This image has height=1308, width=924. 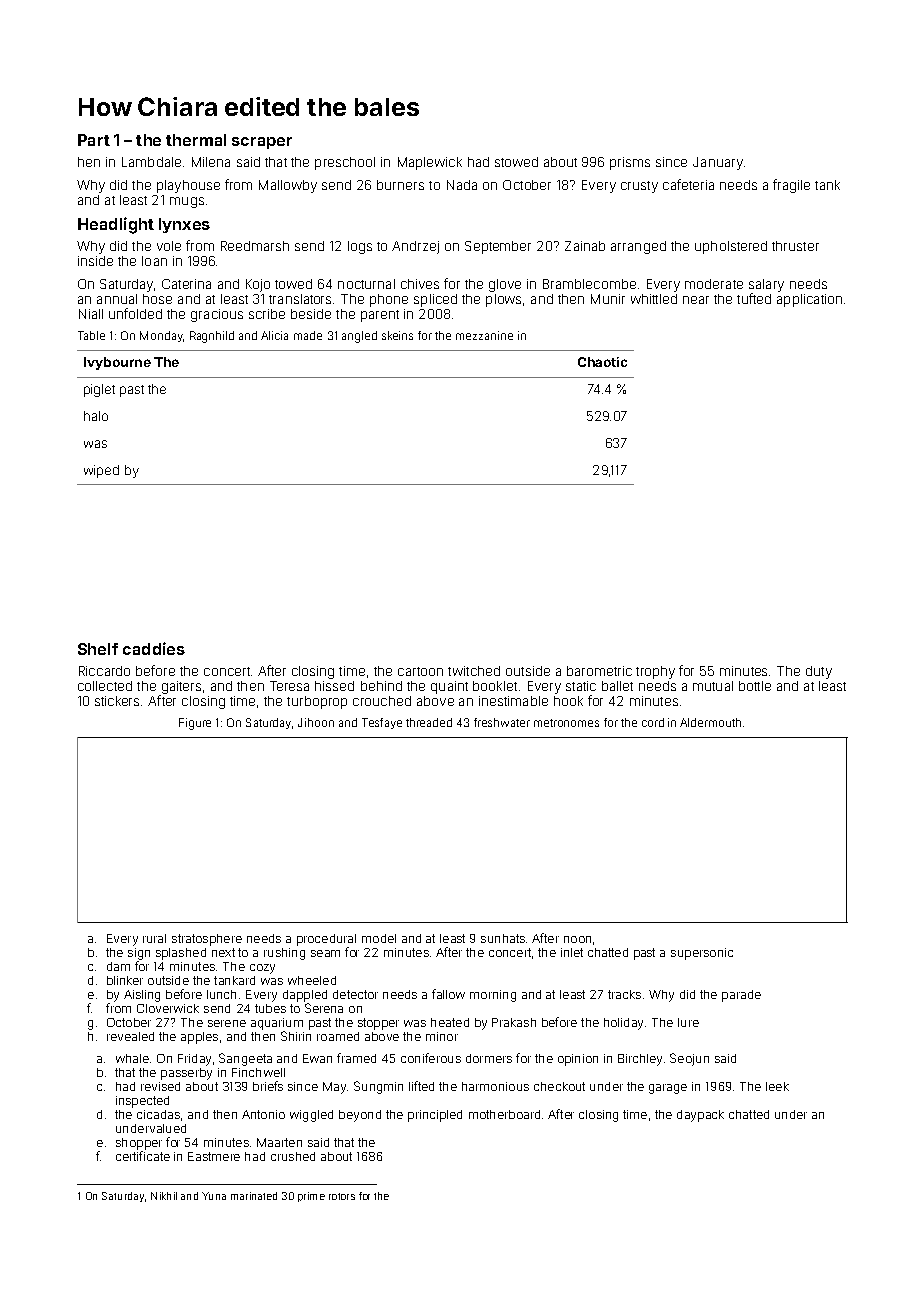 I want to click on January, so click(x=718, y=163).
